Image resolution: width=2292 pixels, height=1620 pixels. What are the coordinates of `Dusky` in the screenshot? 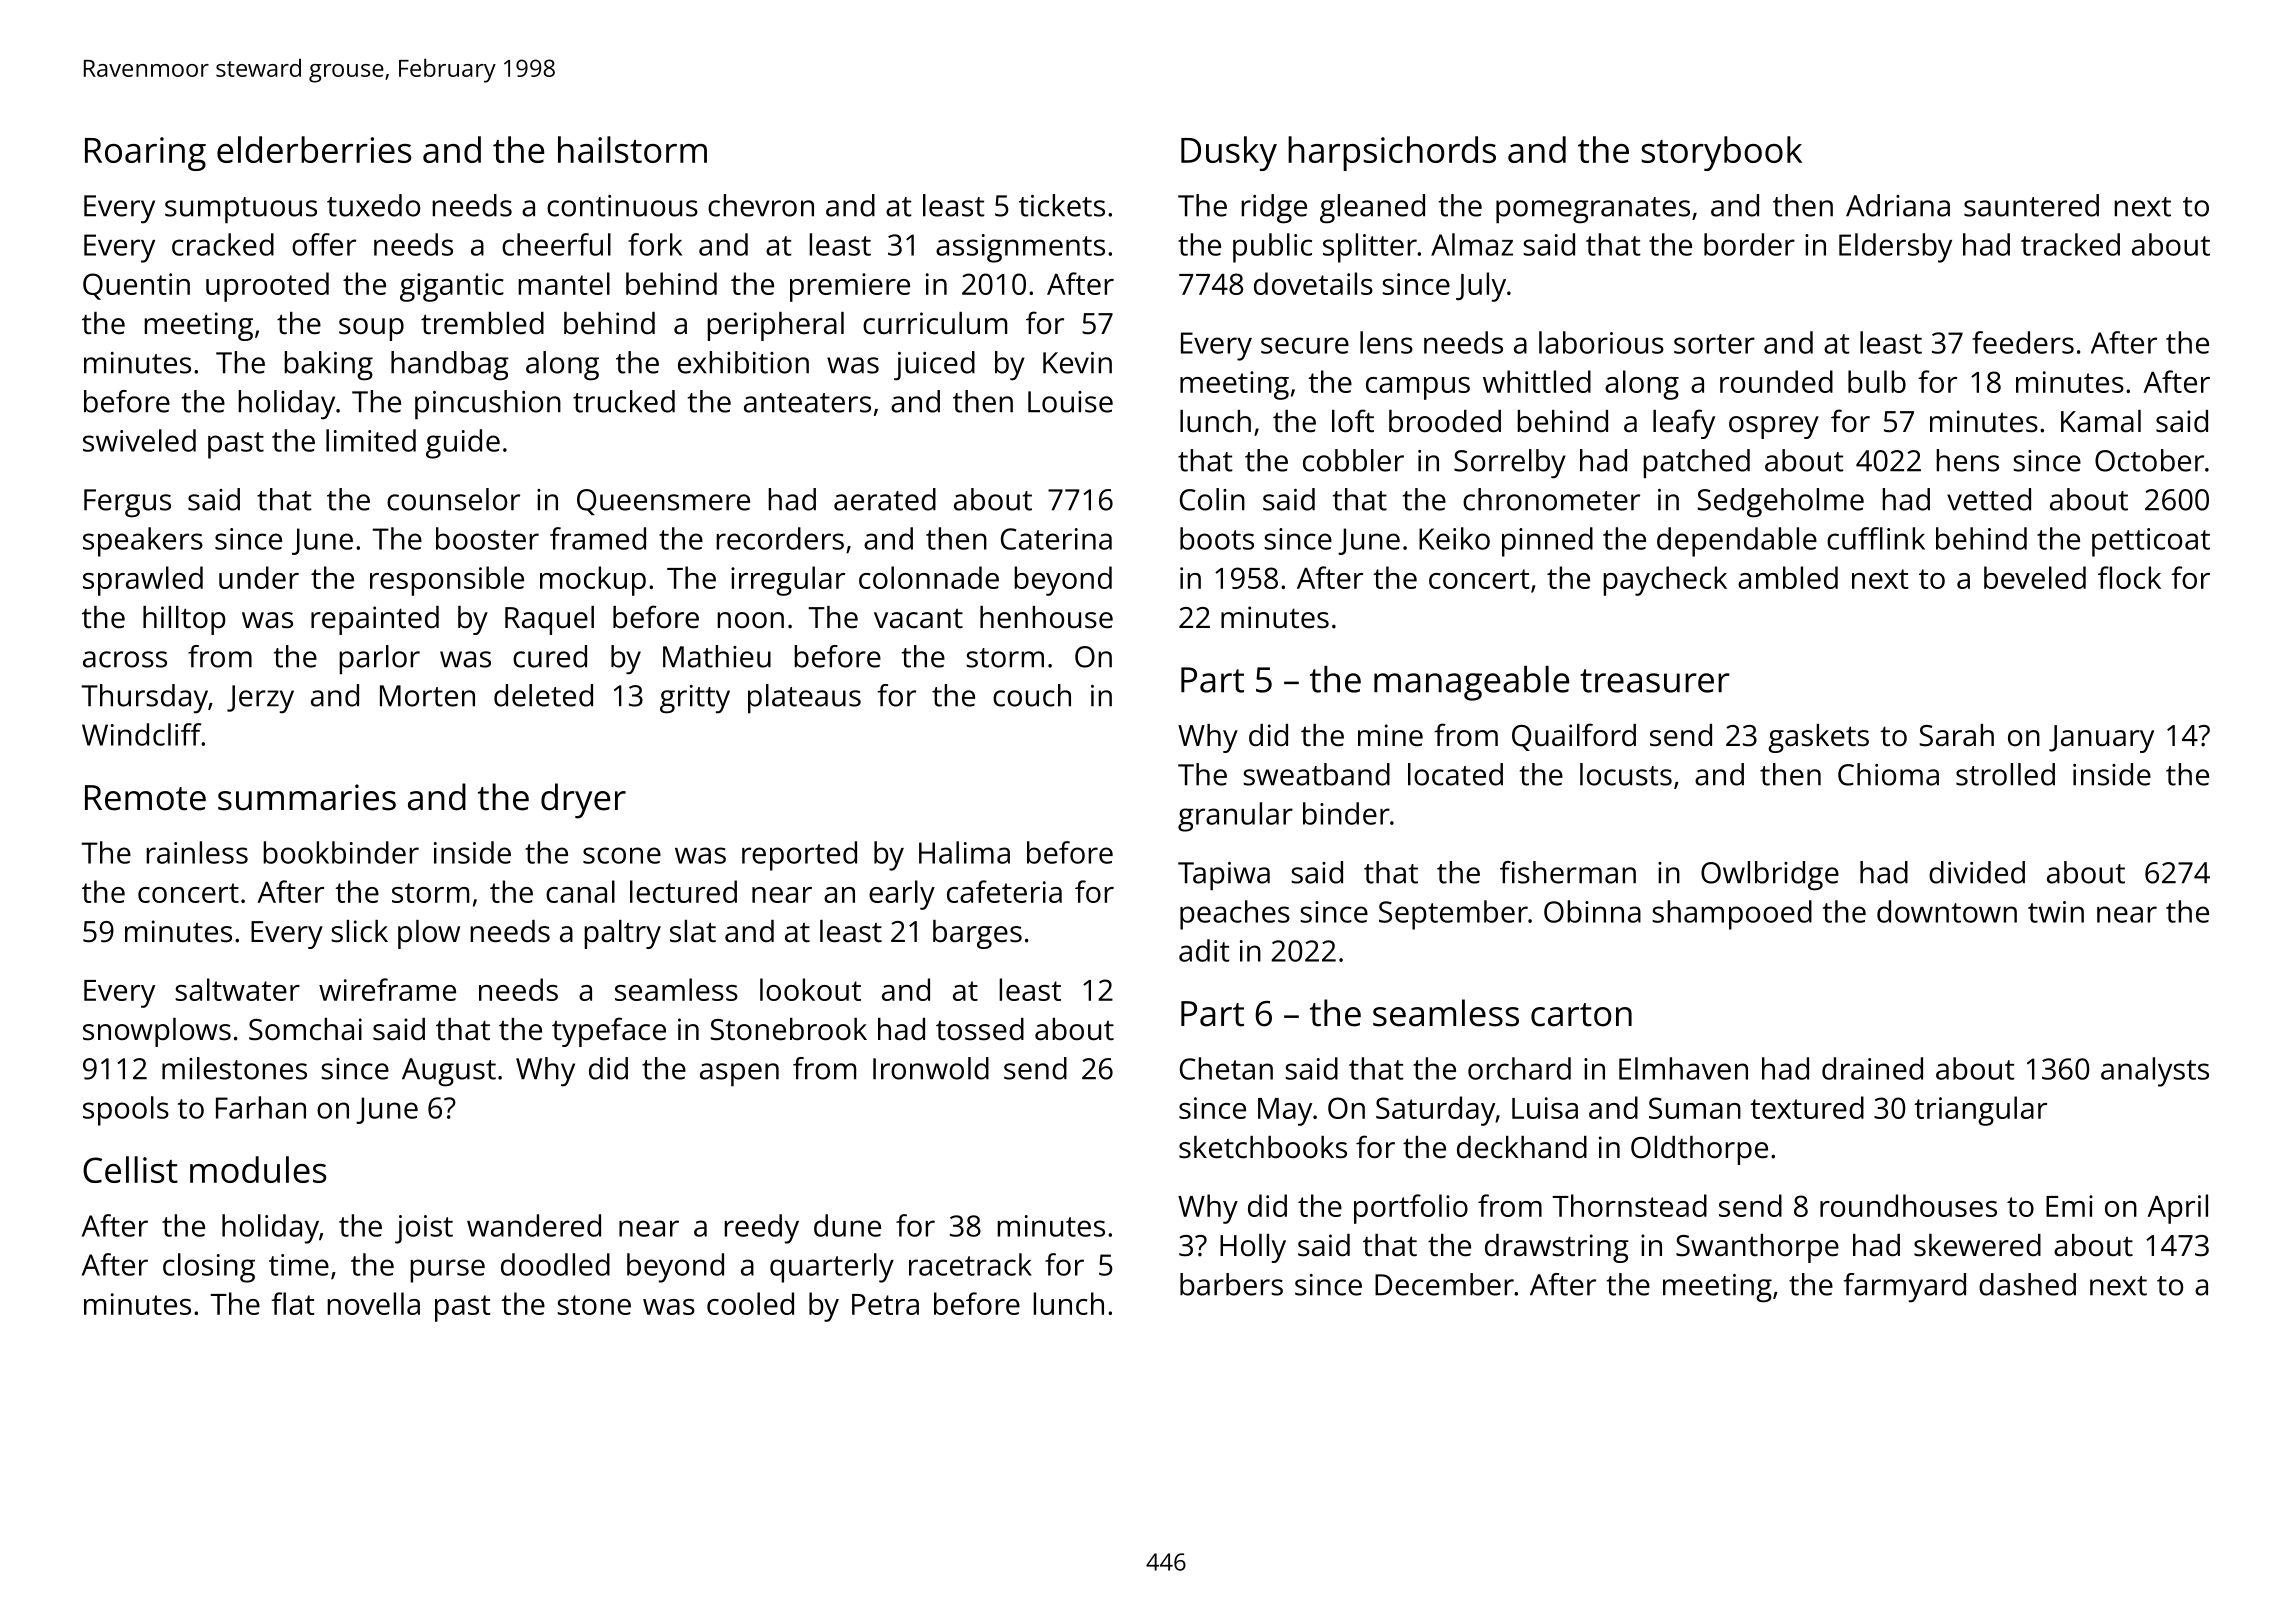 It's located at (1229, 153).
